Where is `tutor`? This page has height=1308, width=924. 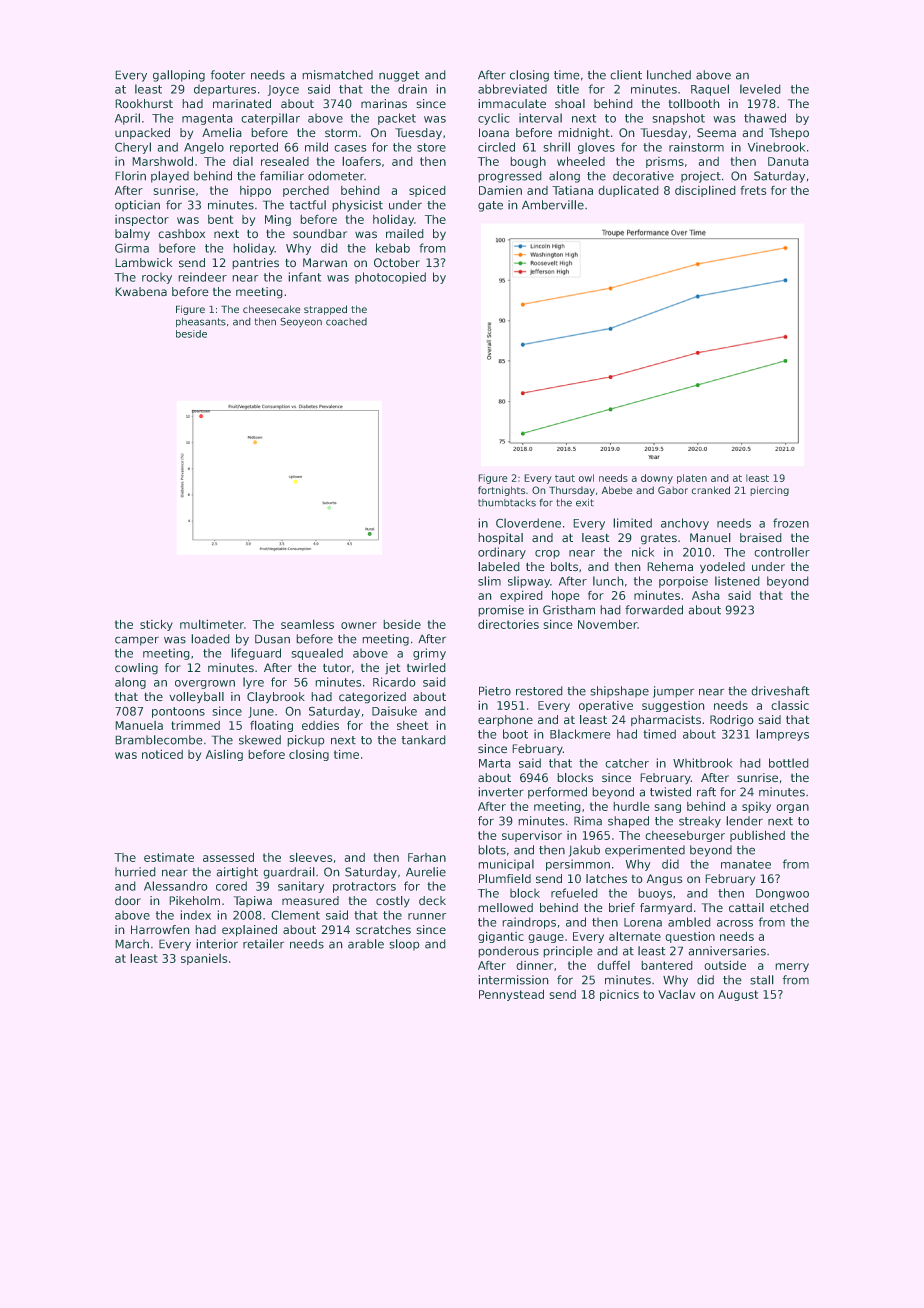 tutor is located at coordinates (337, 668).
